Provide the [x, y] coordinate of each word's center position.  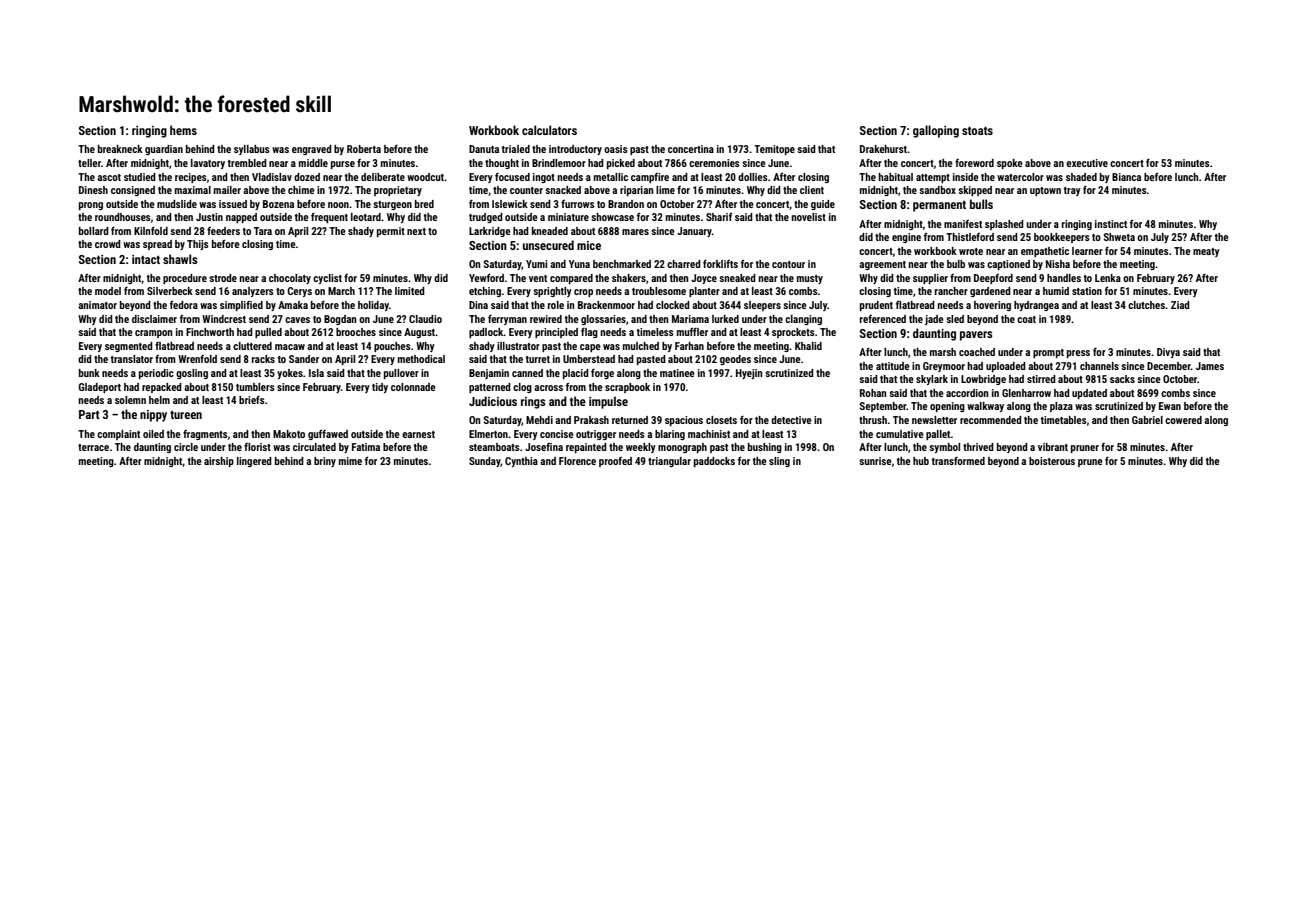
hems [183, 130]
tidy [380, 388]
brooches [356, 332]
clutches [1146, 305]
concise [557, 434]
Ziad [1180, 305]
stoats [977, 131]
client [812, 190]
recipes [191, 178]
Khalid [808, 346]
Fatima [366, 447]
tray [1072, 191]
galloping [936, 131]
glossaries [603, 320]
